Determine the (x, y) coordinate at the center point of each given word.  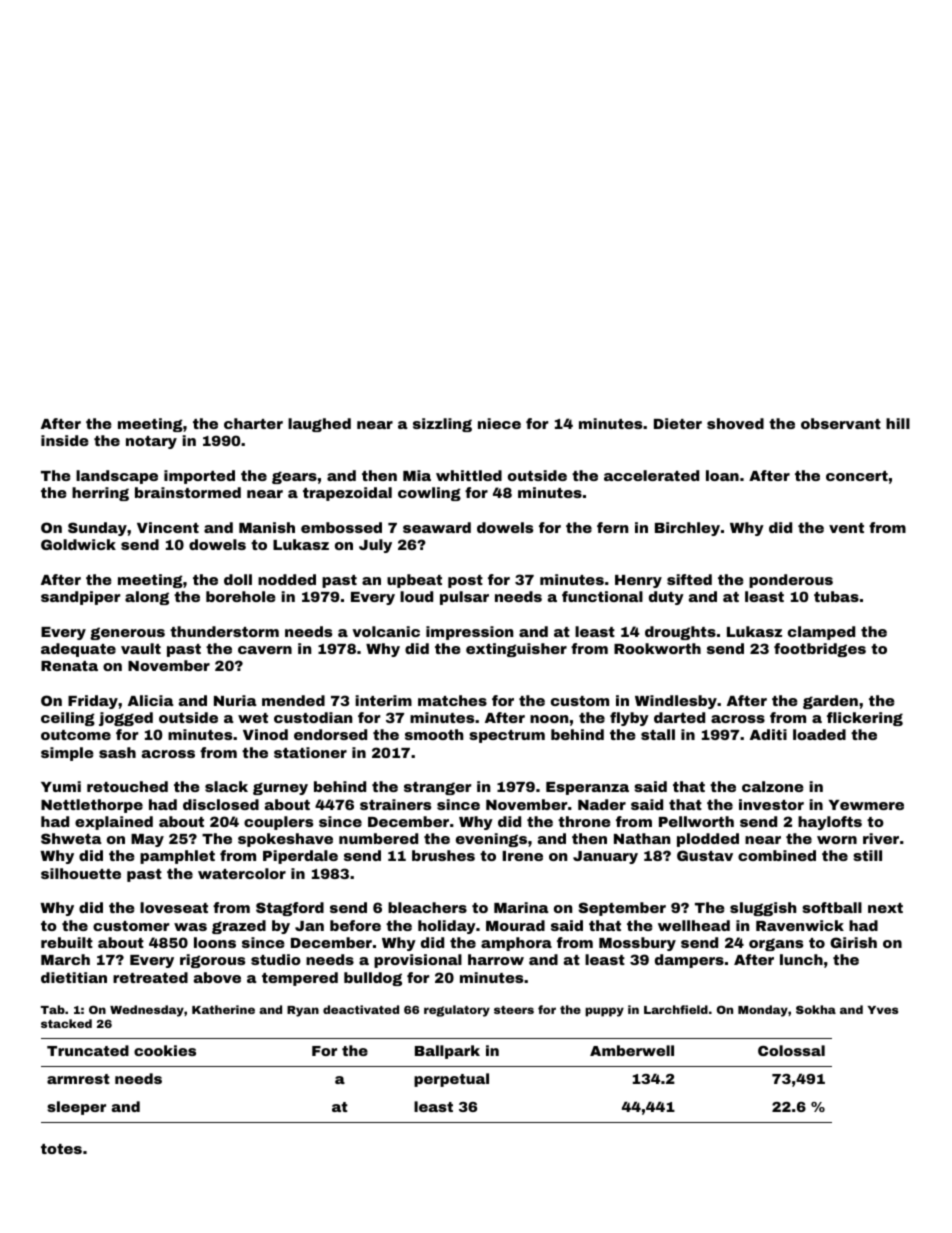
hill (898, 423)
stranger (438, 788)
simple (67, 754)
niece (499, 423)
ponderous (791, 581)
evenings (491, 840)
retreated (150, 977)
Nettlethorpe (92, 806)
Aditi (768, 734)
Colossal (791, 1050)
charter (253, 423)
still (867, 855)
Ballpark (447, 1052)
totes (61, 1149)
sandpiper (81, 598)
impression (469, 633)
